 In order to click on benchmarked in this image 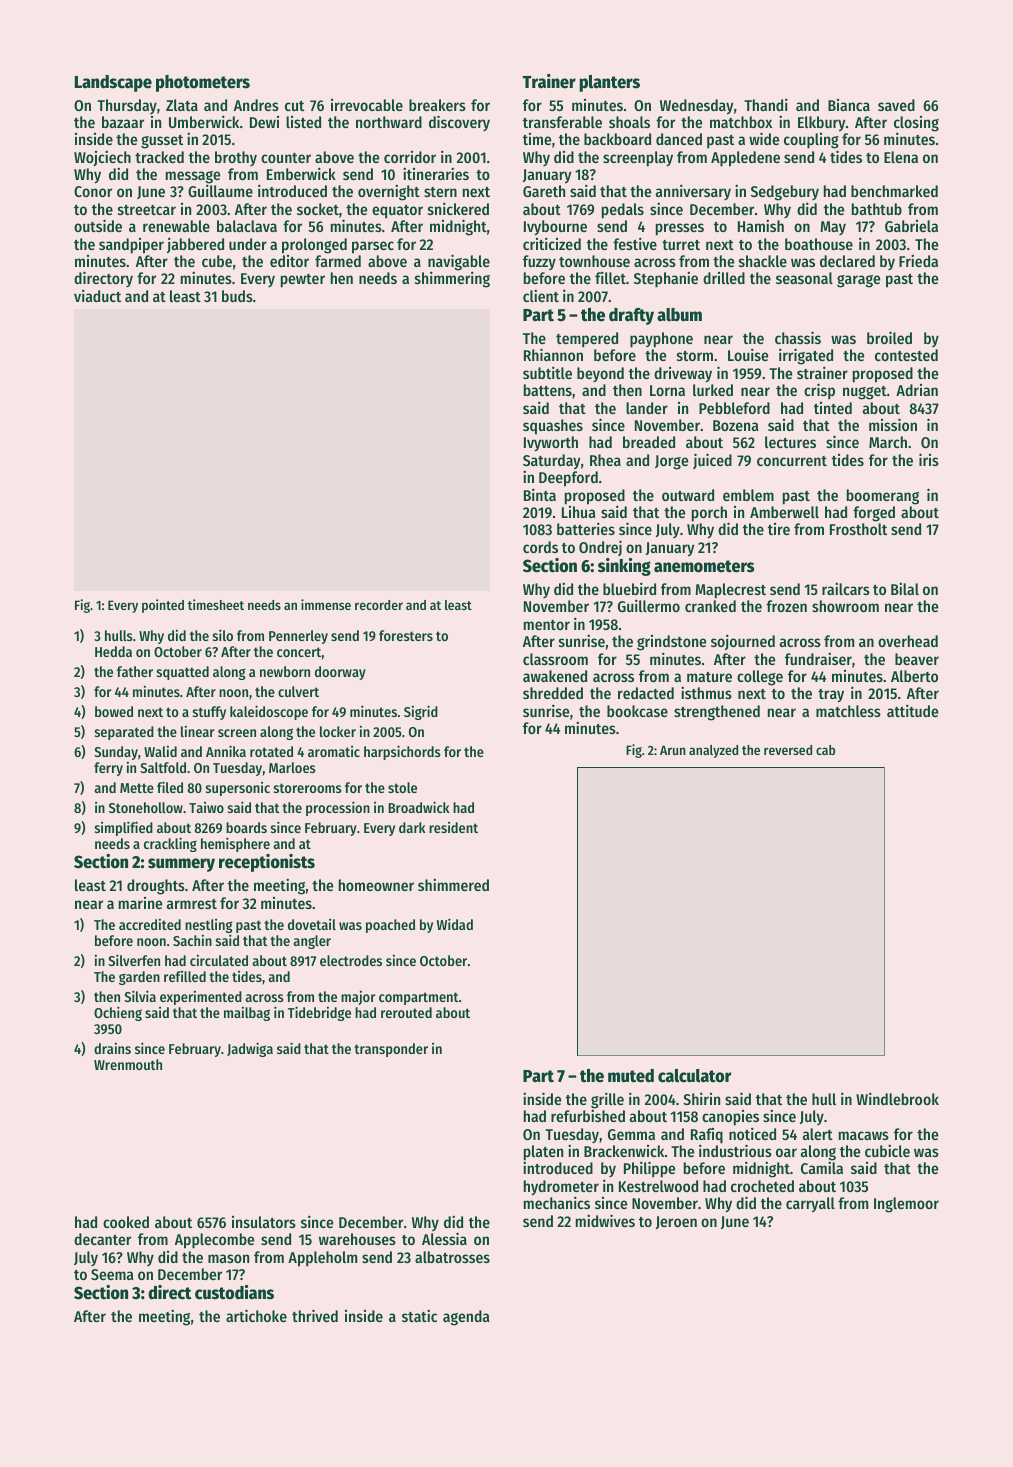, I will do `click(894, 191)`.
